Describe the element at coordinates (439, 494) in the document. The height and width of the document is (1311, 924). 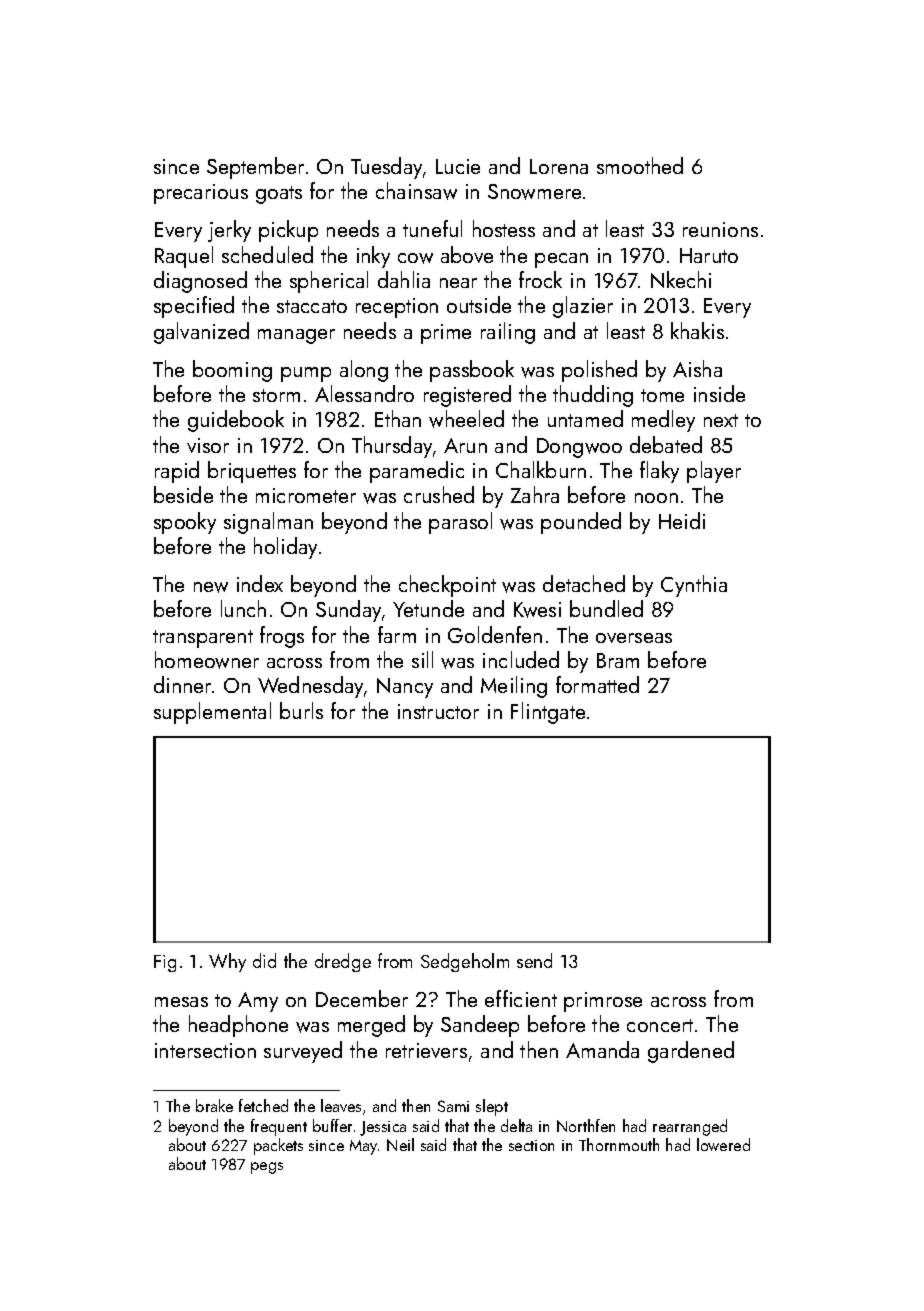
I see `crushed` at that location.
